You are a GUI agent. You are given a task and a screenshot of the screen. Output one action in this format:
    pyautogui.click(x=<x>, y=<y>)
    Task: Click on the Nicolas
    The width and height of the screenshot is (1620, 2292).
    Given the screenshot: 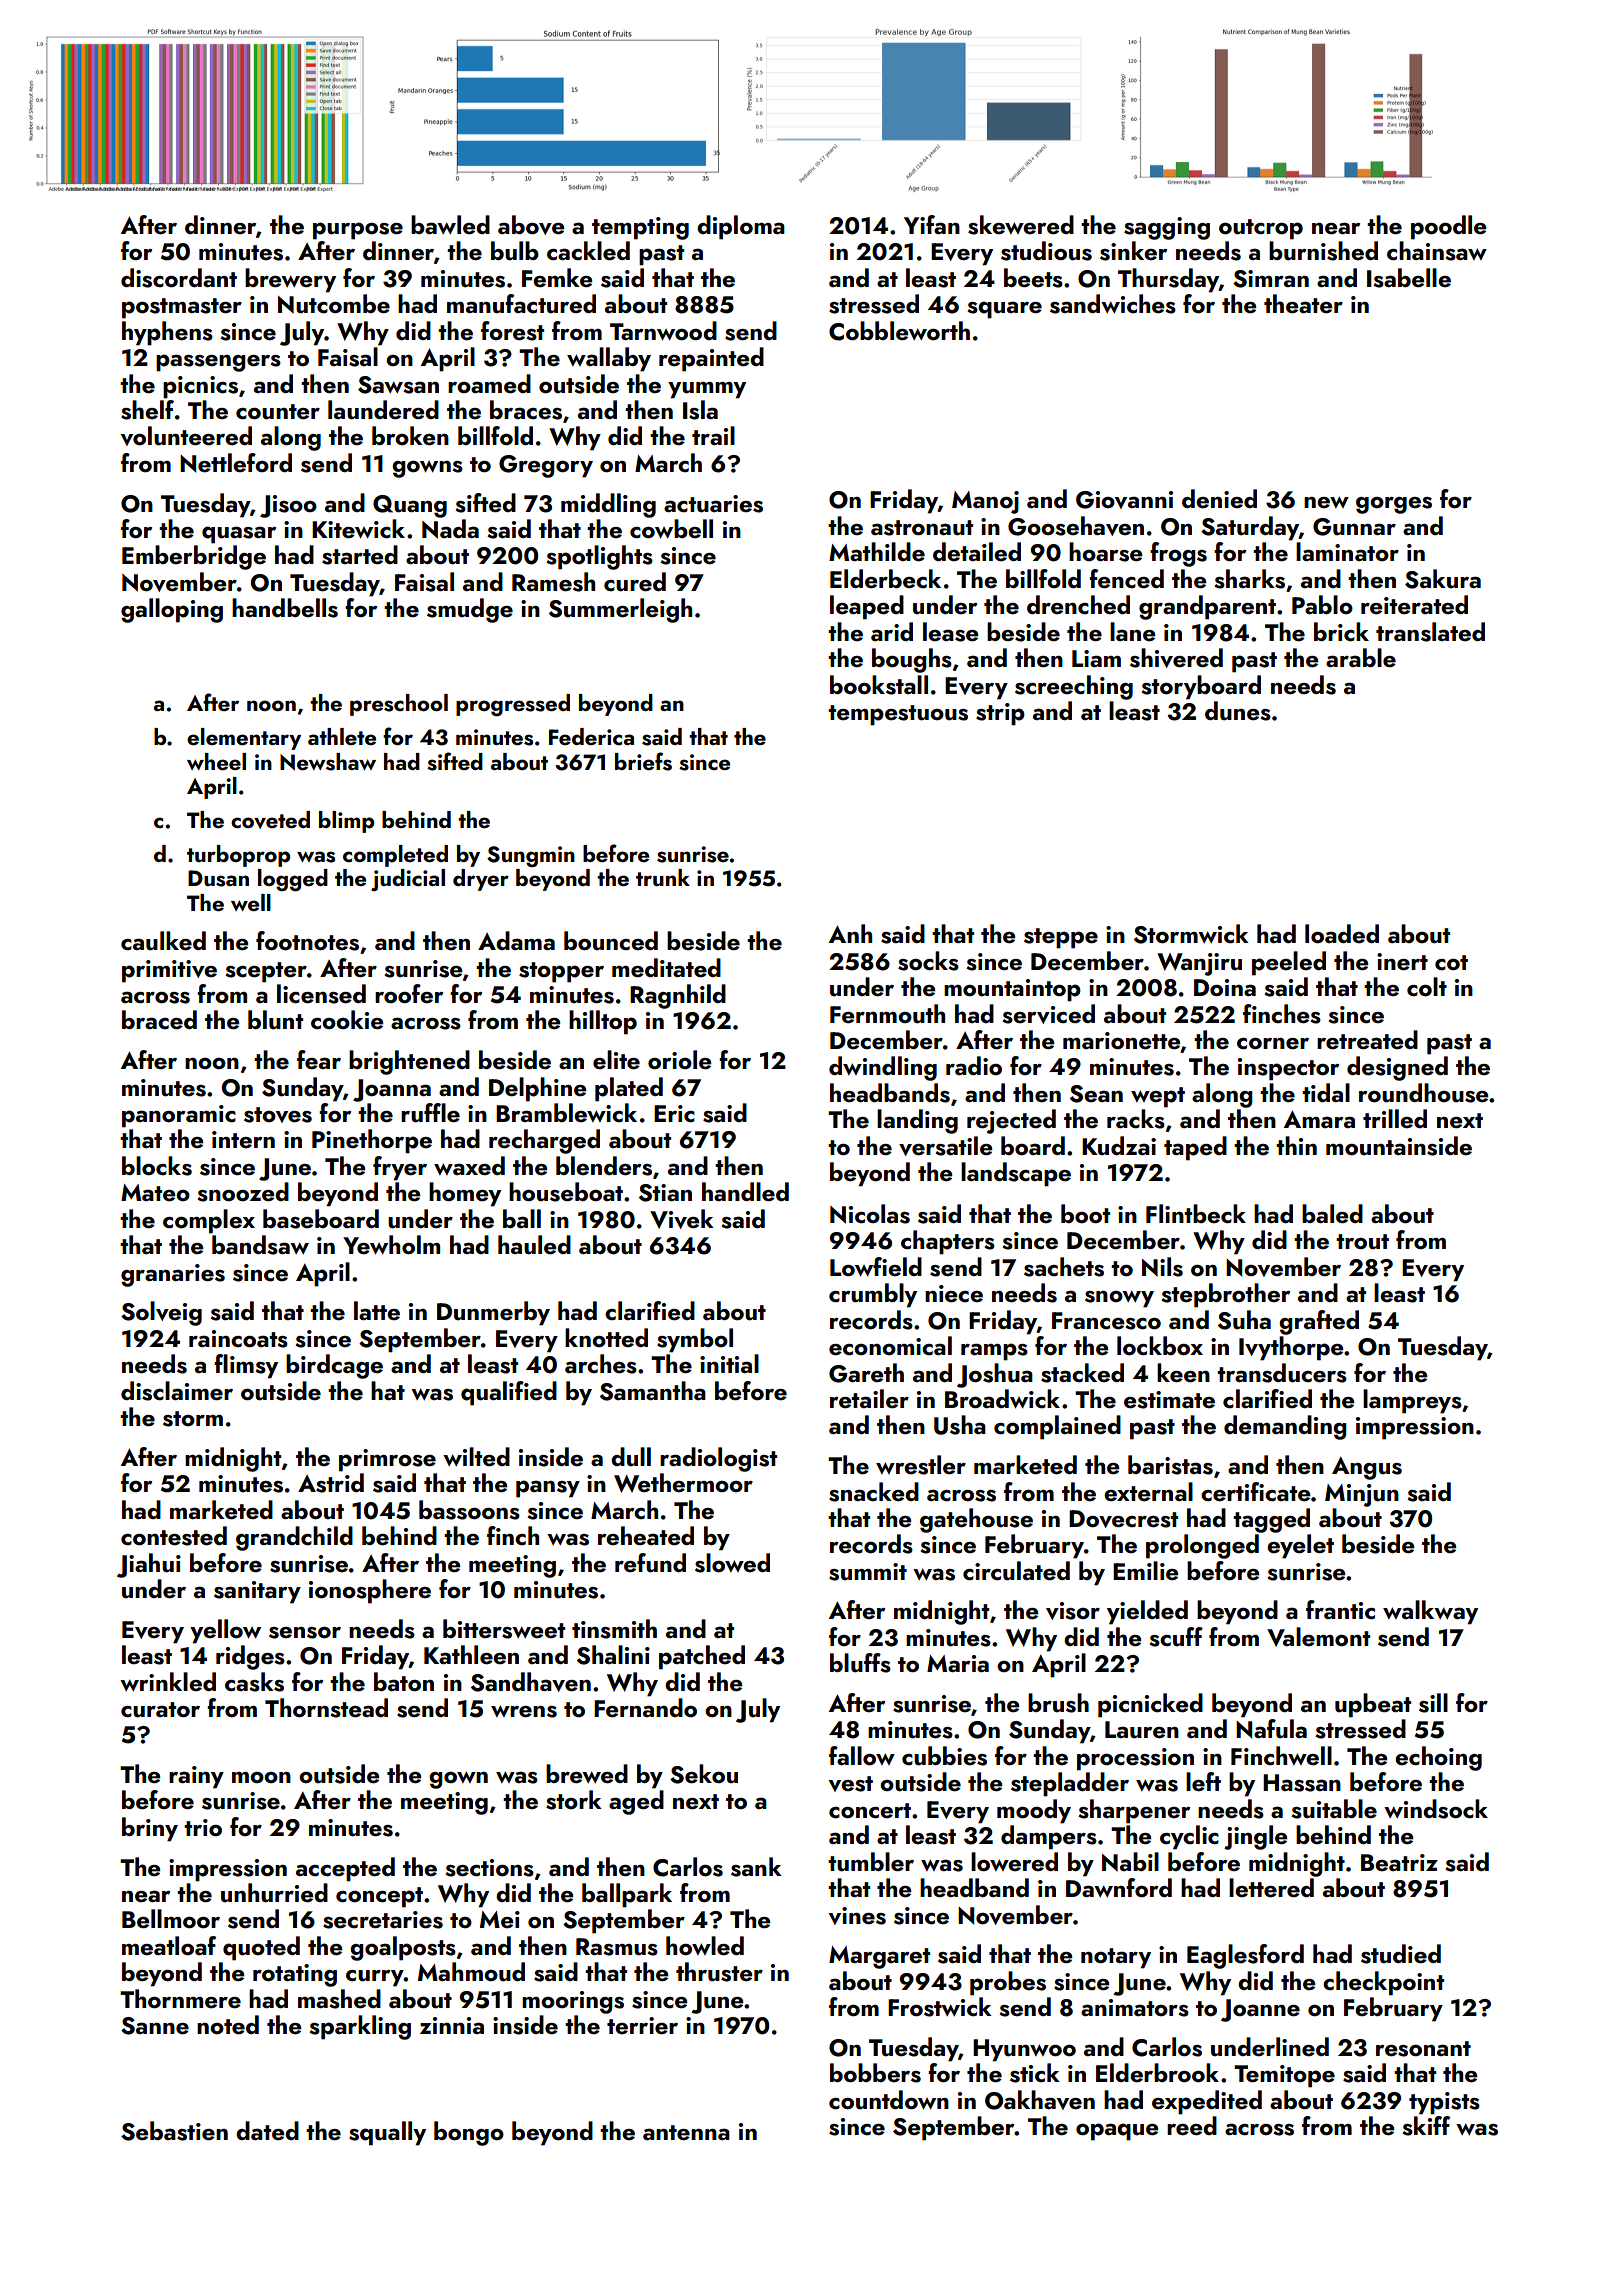 What is the action you would take?
    pyautogui.click(x=870, y=1214)
